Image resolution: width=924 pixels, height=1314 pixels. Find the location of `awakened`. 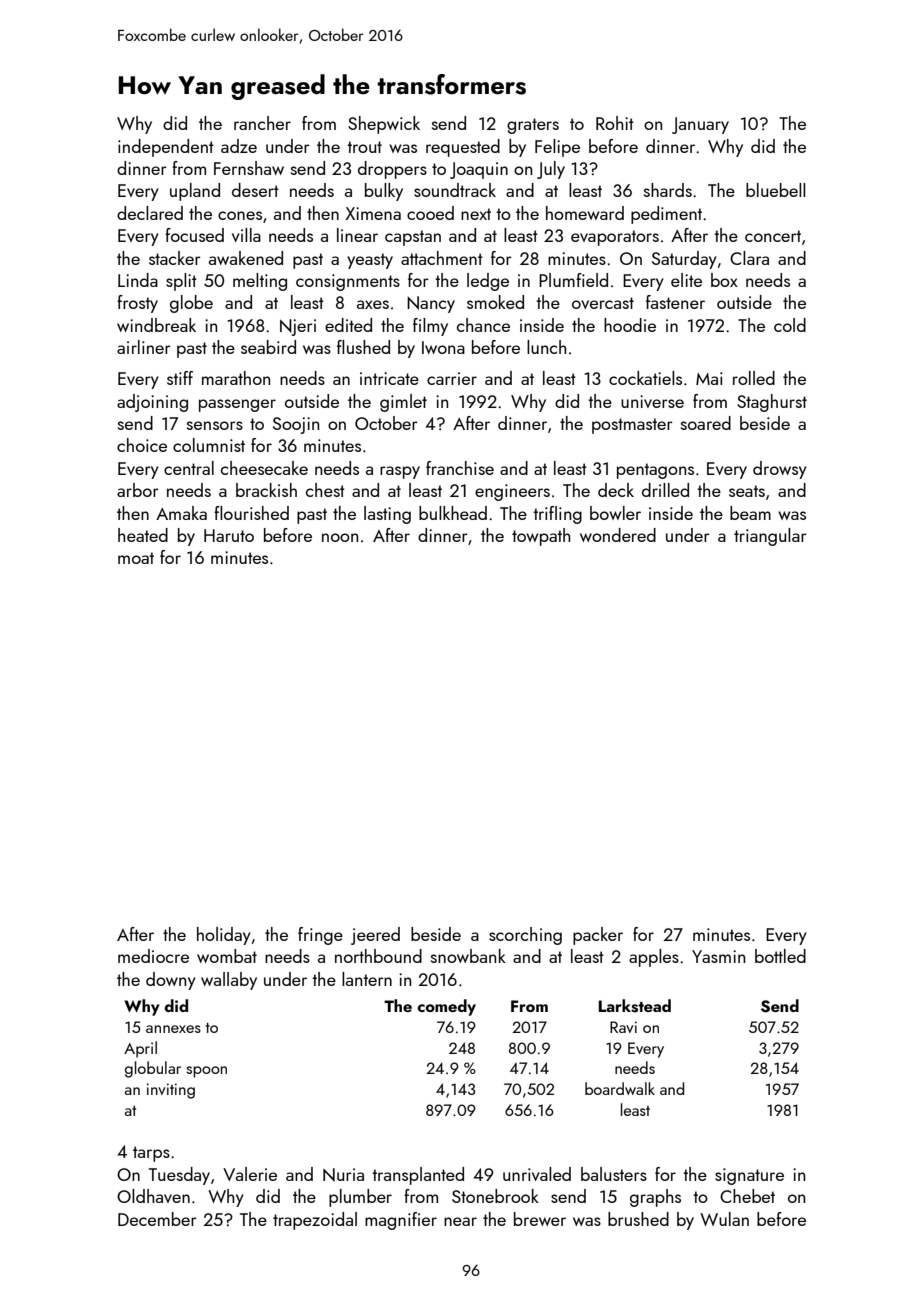

awakened is located at coordinates (246, 258).
